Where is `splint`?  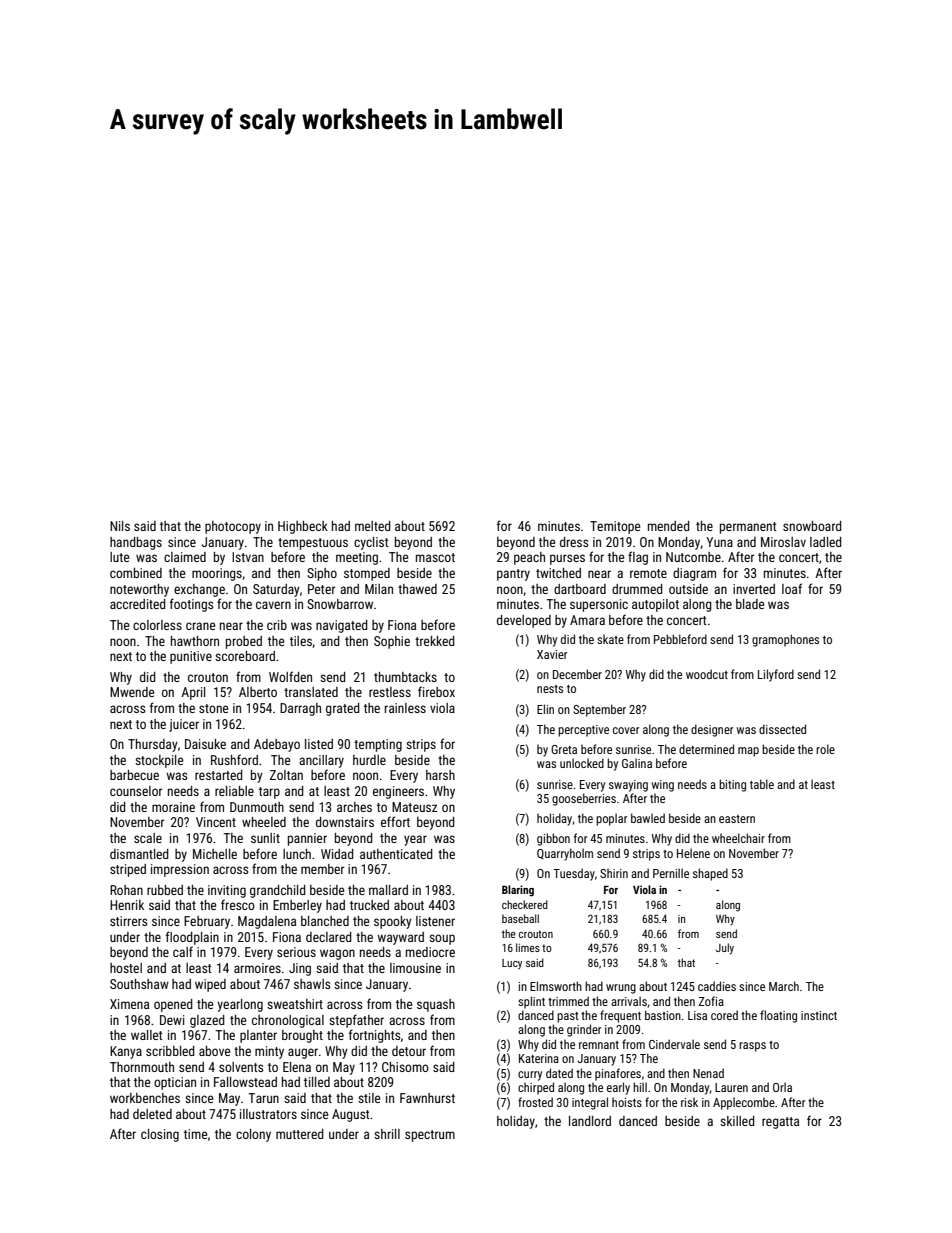 splint is located at coordinates (531, 1002).
